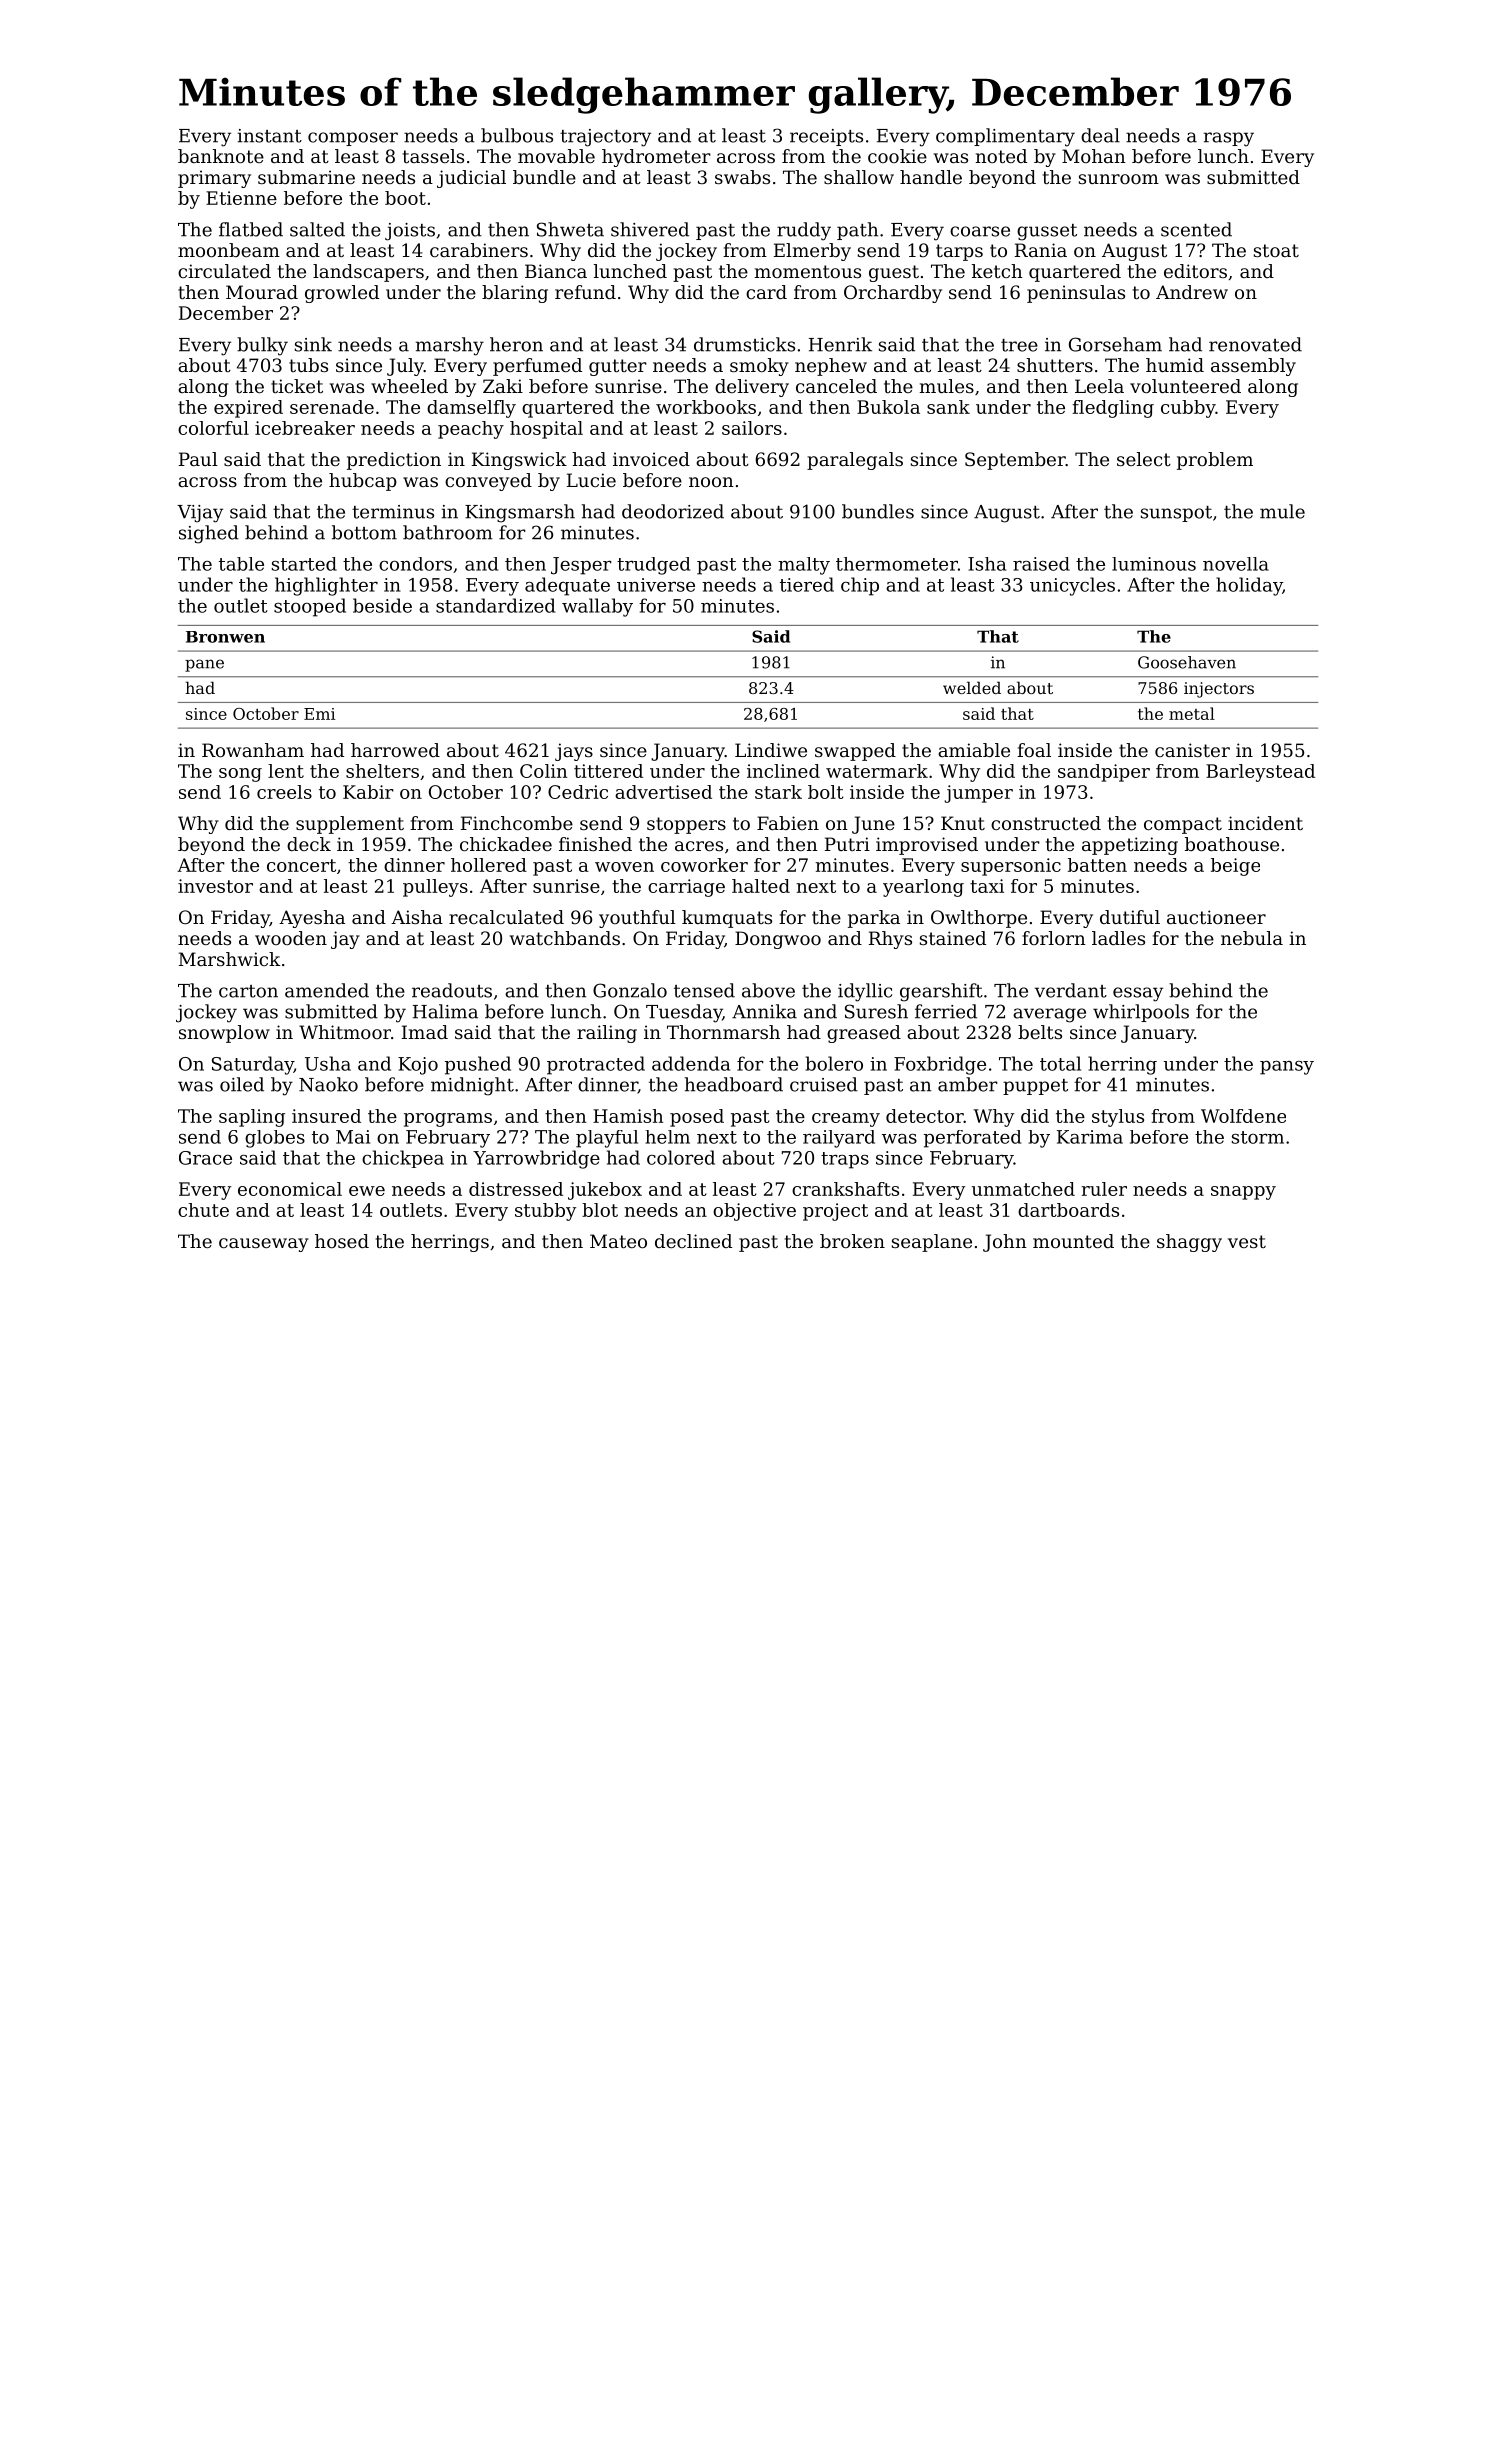 This document has height=2464, width=1496. What do you see at coordinates (1100, 135) in the document?
I see `deal` at bounding box center [1100, 135].
